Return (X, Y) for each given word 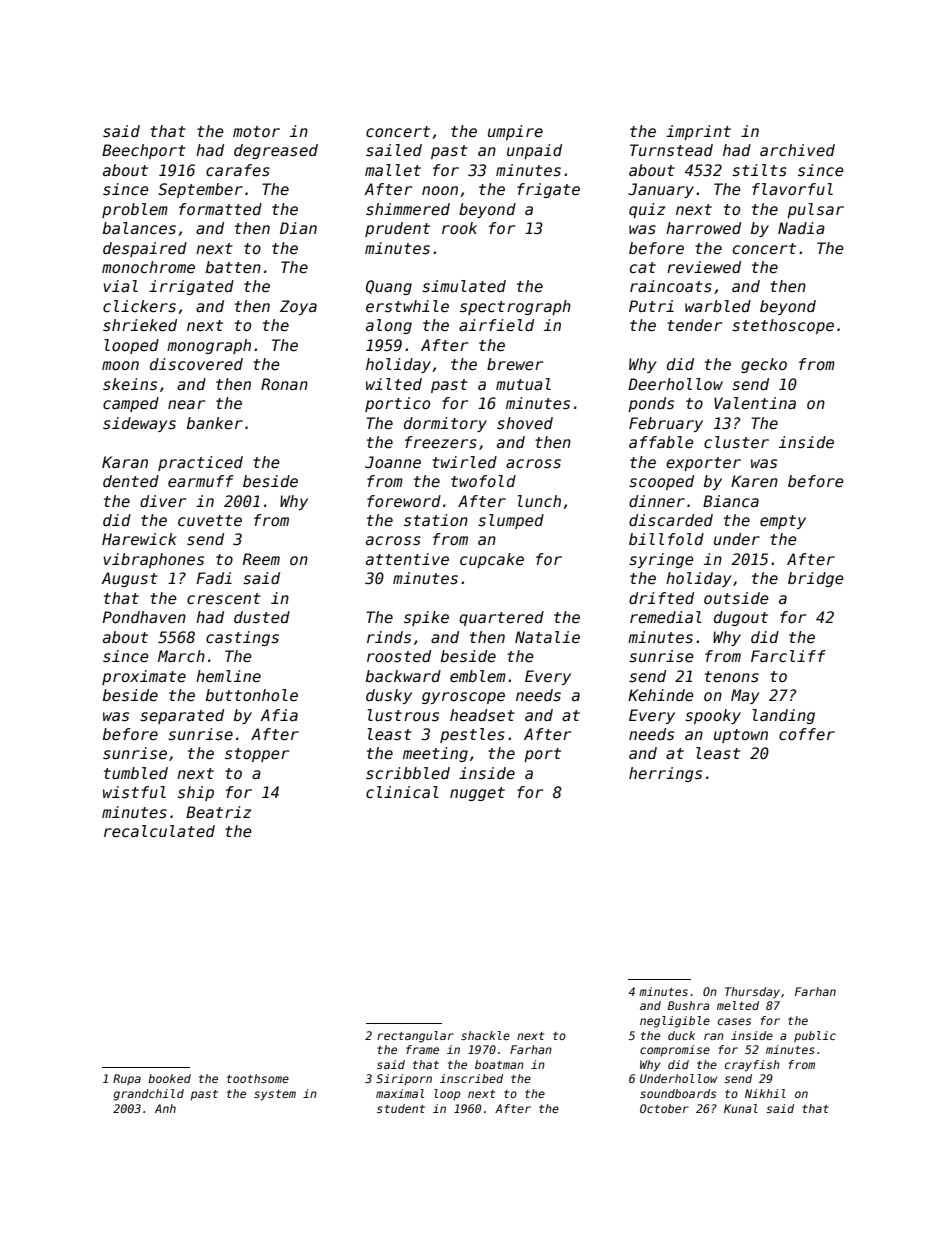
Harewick (139, 539)
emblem (478, 676)
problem (135, 210)
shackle (485, 1035)
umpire (515, 132)
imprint (698, 132)
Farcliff (788, 656)
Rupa (127, 1080)
